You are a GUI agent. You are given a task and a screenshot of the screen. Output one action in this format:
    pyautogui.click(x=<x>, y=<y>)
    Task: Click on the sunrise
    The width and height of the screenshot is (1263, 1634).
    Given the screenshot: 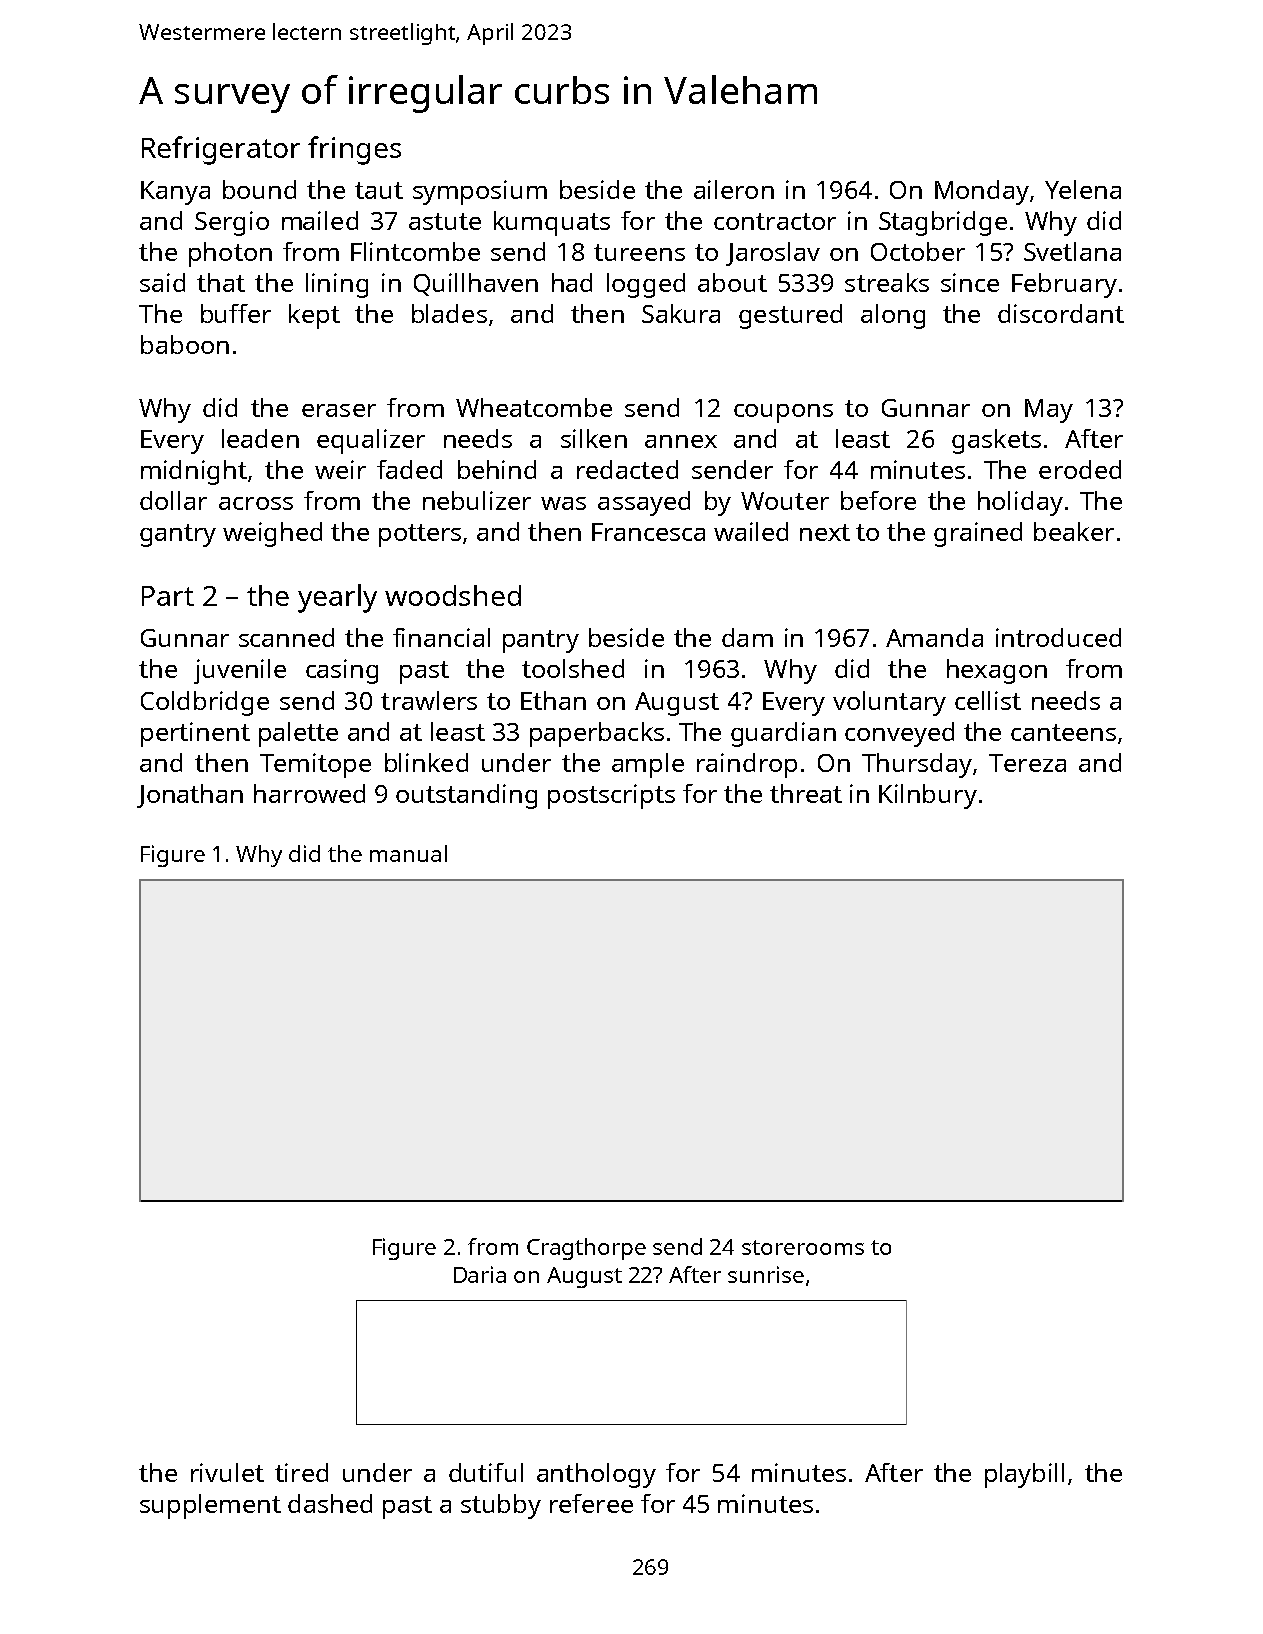 What is the action you would take?
    pyautogui.click(x=766, y=1274)
